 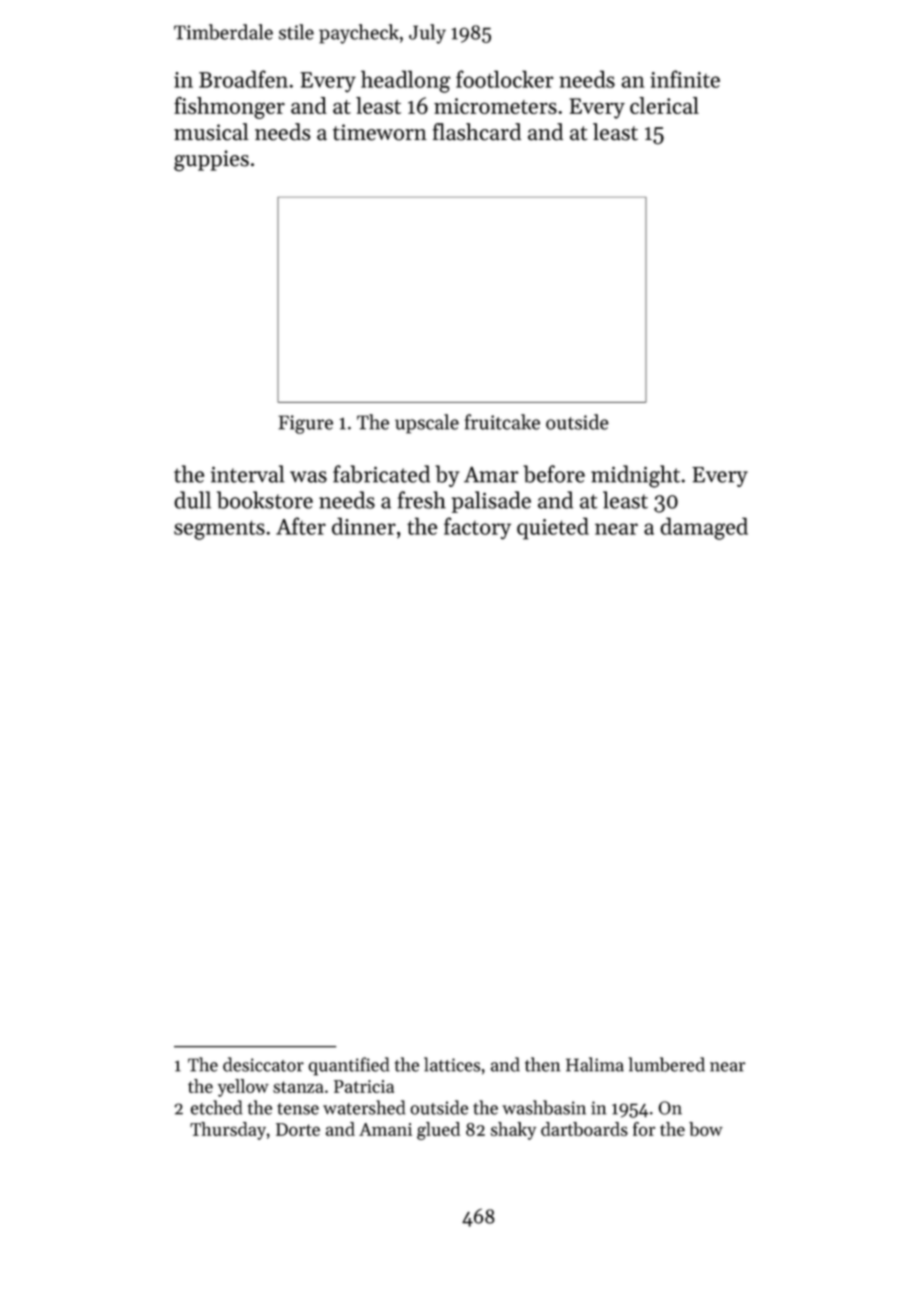 I want to click on clerical, so click(x=664, y=105).
